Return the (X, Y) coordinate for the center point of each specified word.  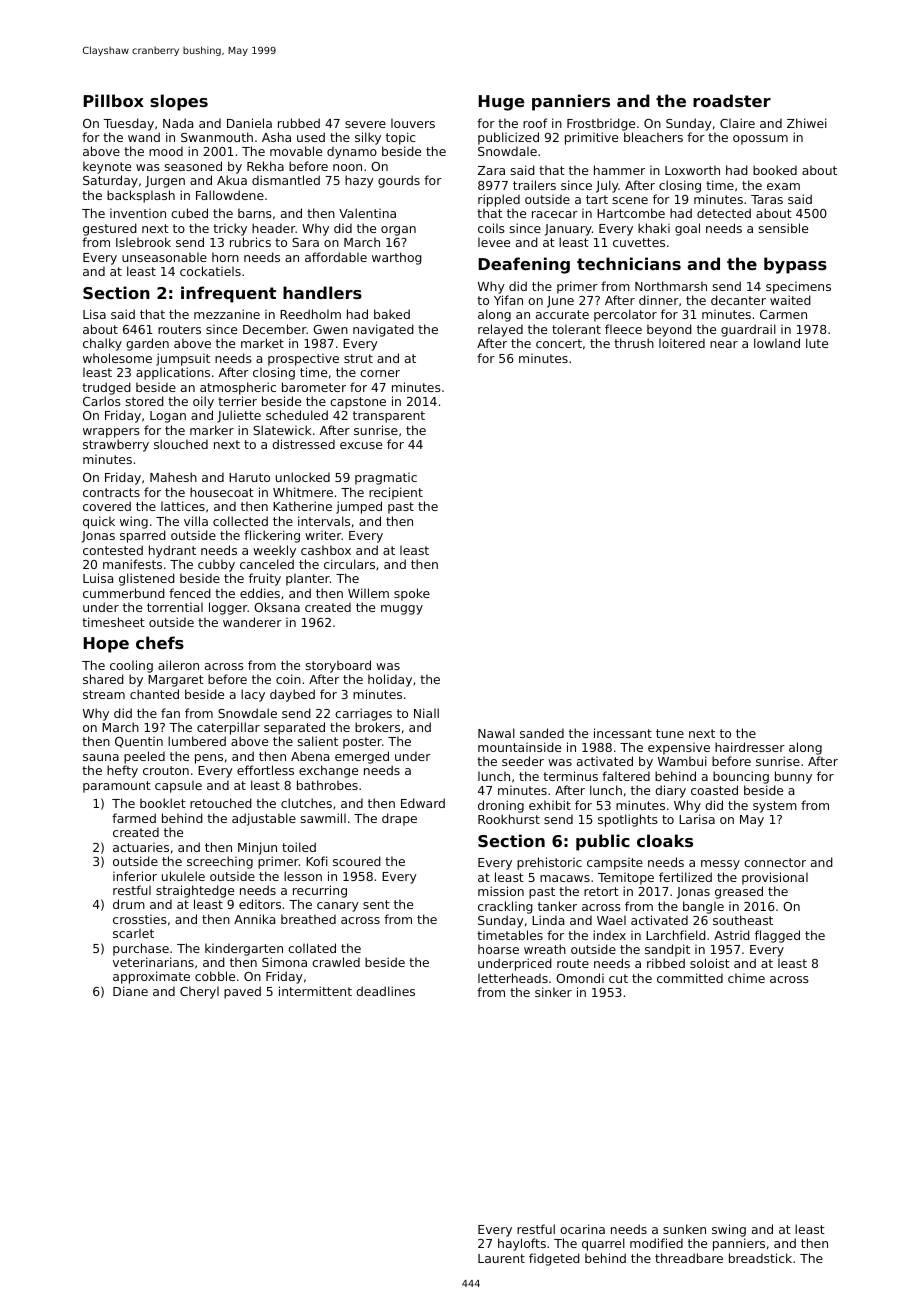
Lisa (94, 314)
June (560, 302)
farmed (134, 818)
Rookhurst (509, 819)
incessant (623, 733)
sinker (553, 992)
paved (242, 992)
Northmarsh (671, 286)
